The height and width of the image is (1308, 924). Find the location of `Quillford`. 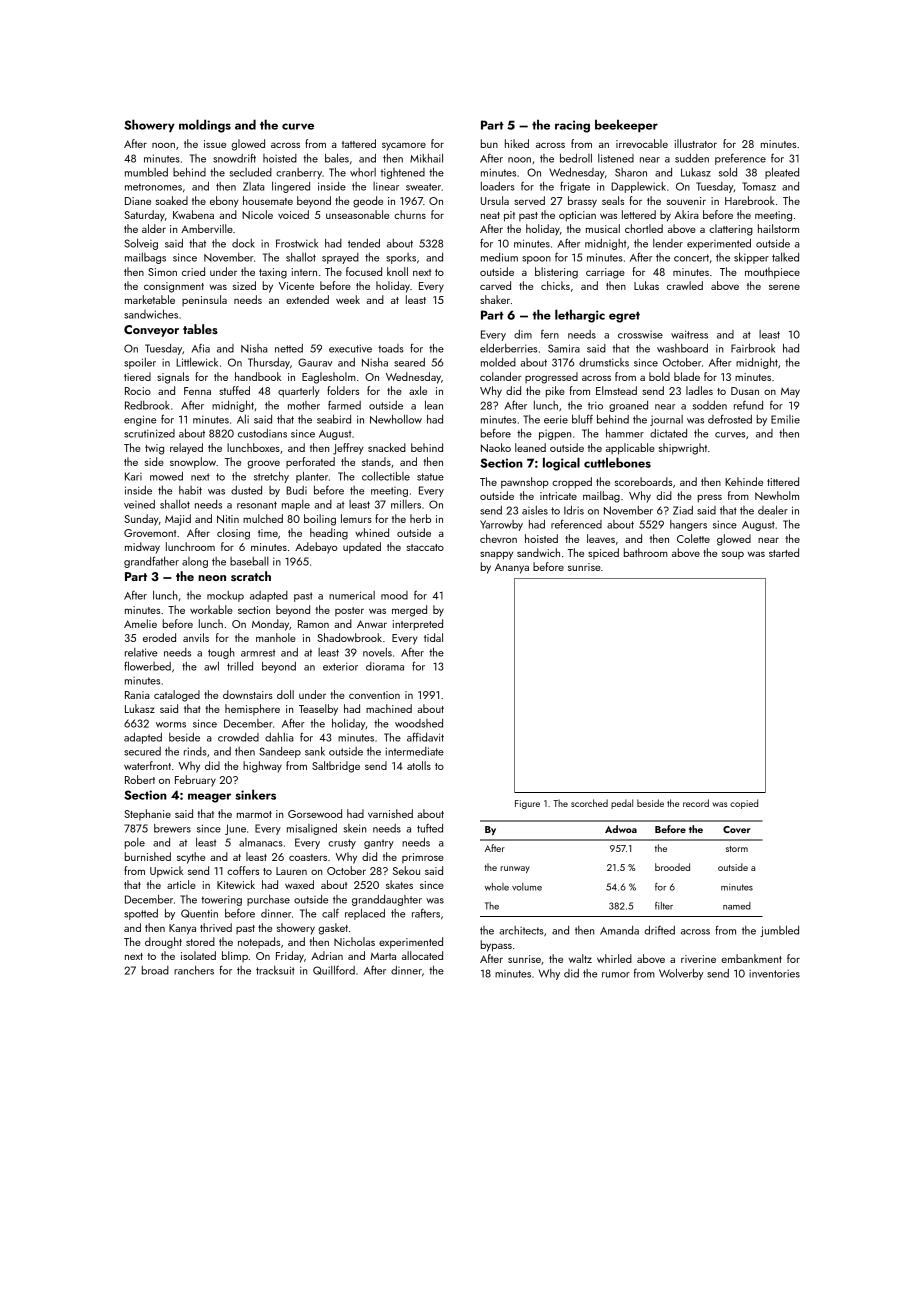

Quillford is located at coordinates (334, 970).
